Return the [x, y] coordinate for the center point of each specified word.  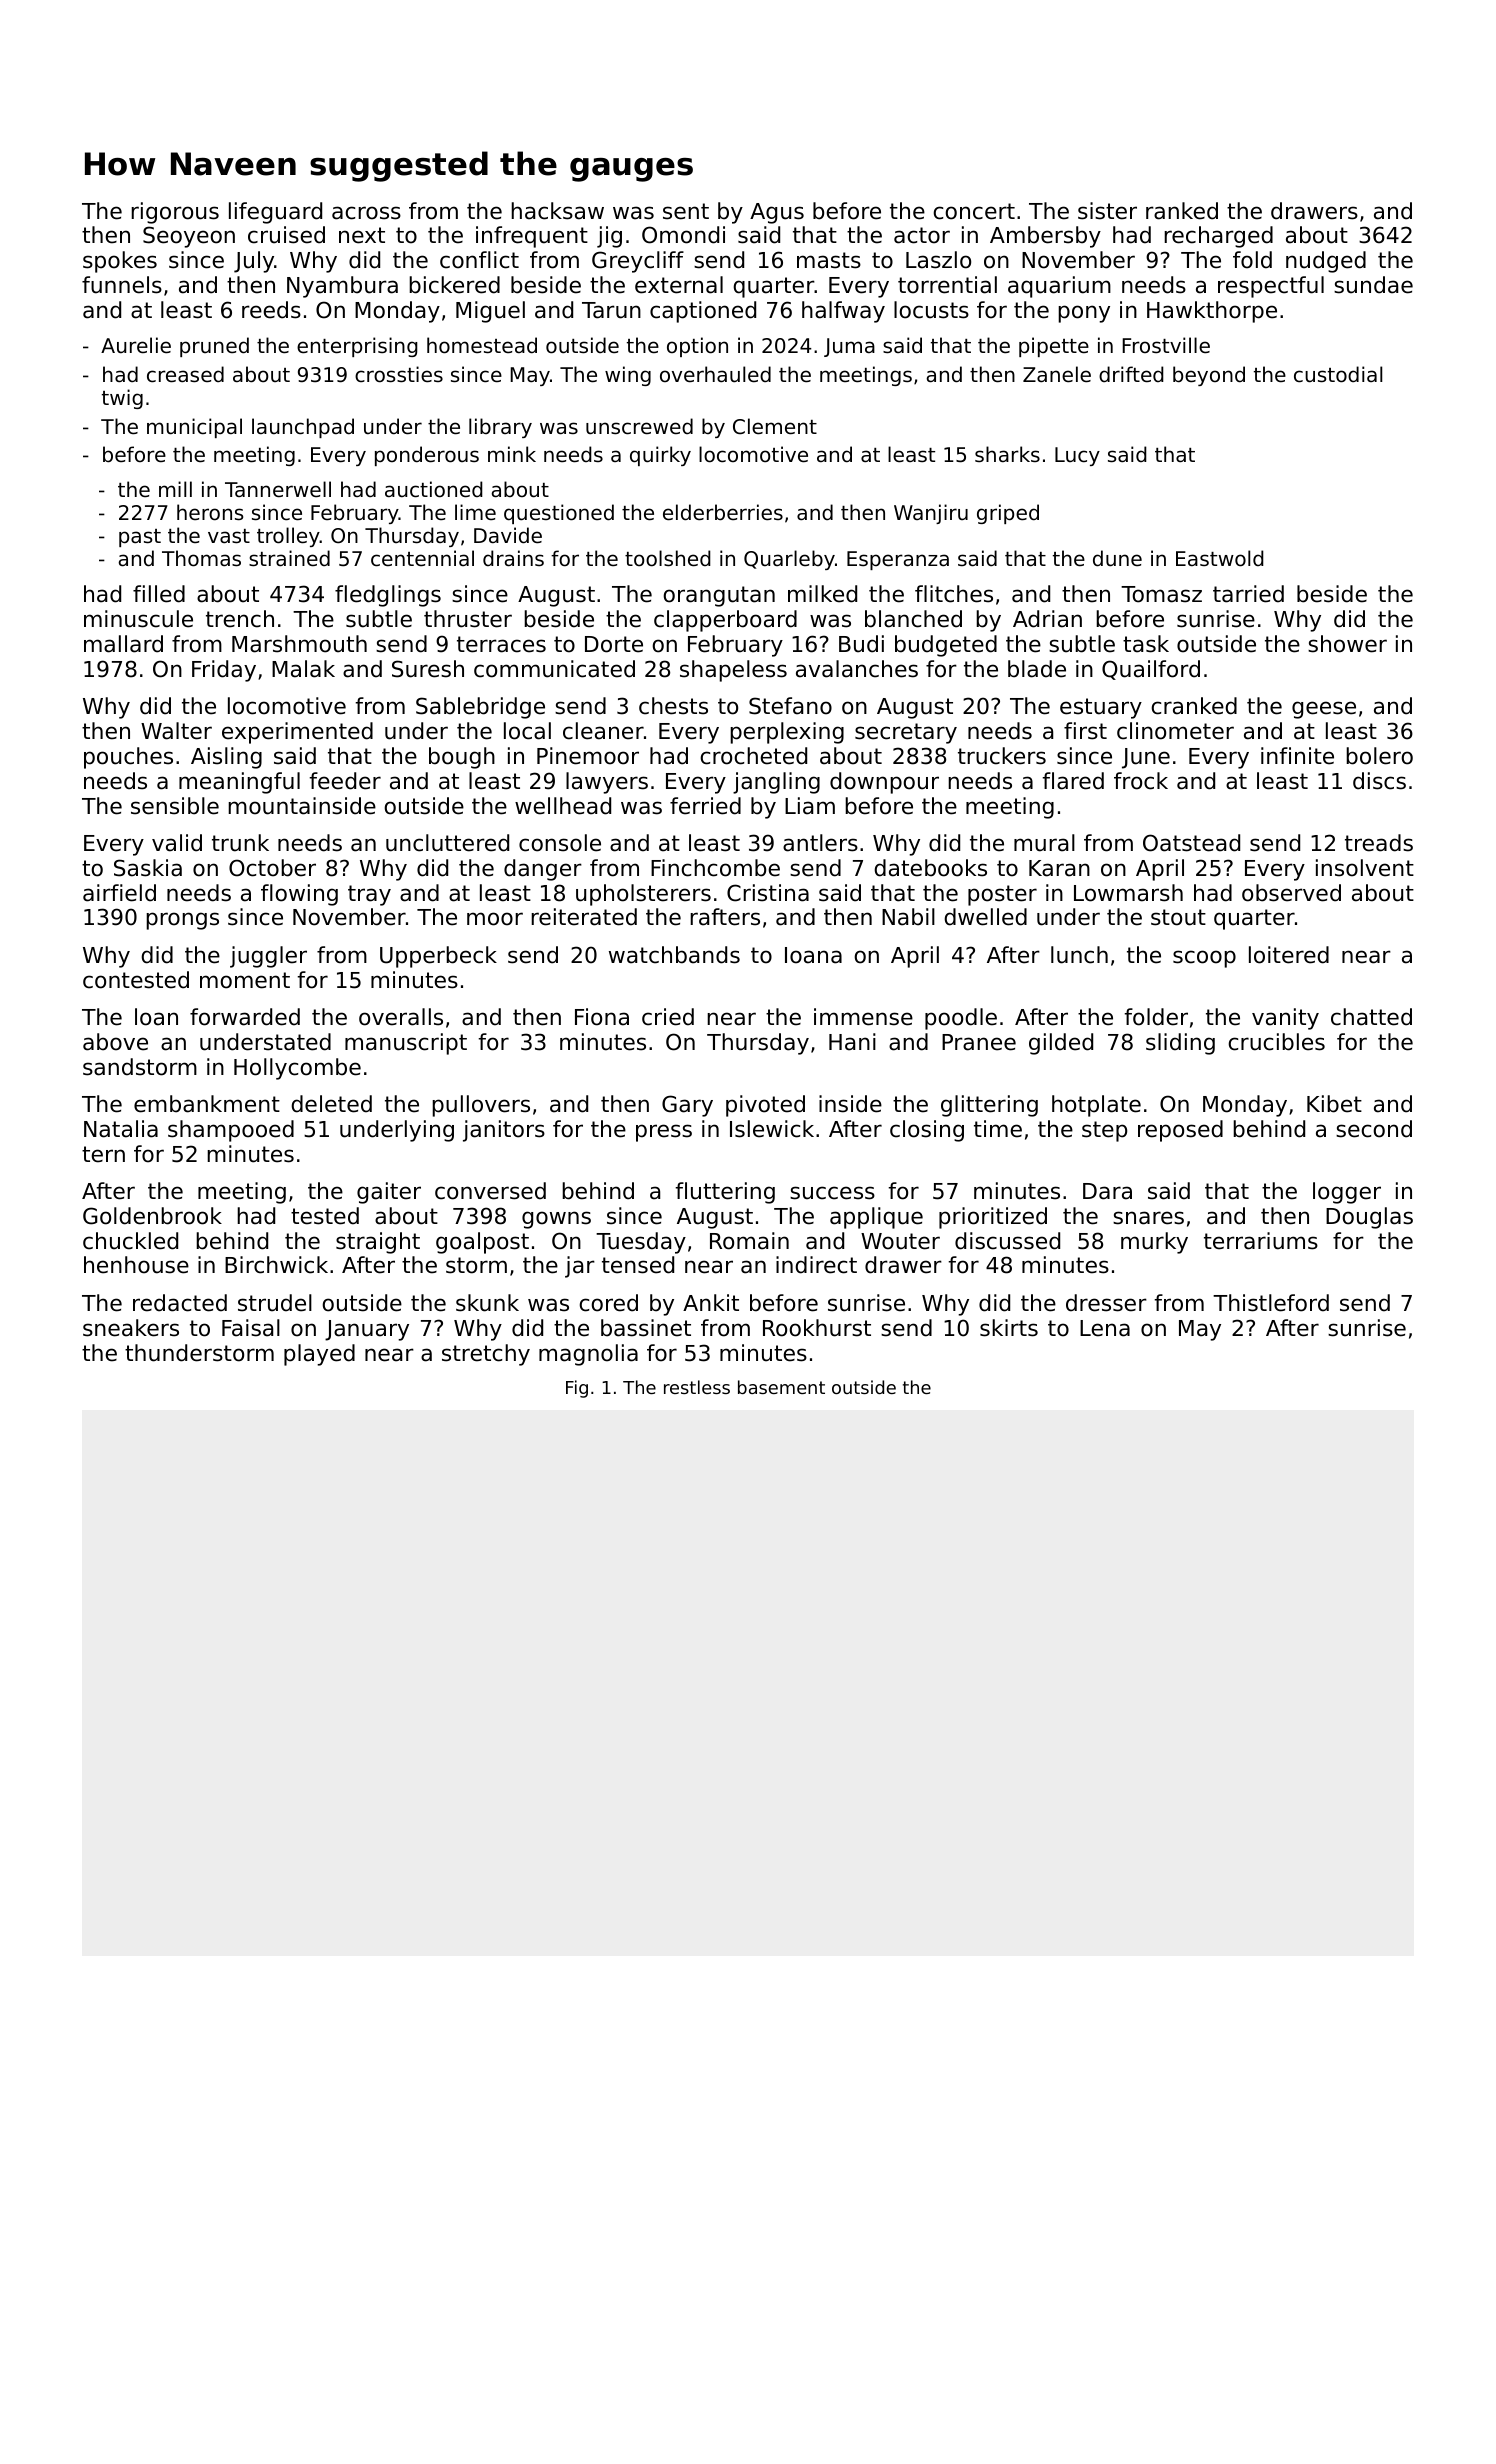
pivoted [765, 1106]
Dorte [614, 644]
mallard [123, 644]
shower [1347, 644]
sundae [1373, 285]
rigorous [175, 213]
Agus [777, 213]
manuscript [406, 1044]
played [319, 1355]
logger [1347, 1193]
